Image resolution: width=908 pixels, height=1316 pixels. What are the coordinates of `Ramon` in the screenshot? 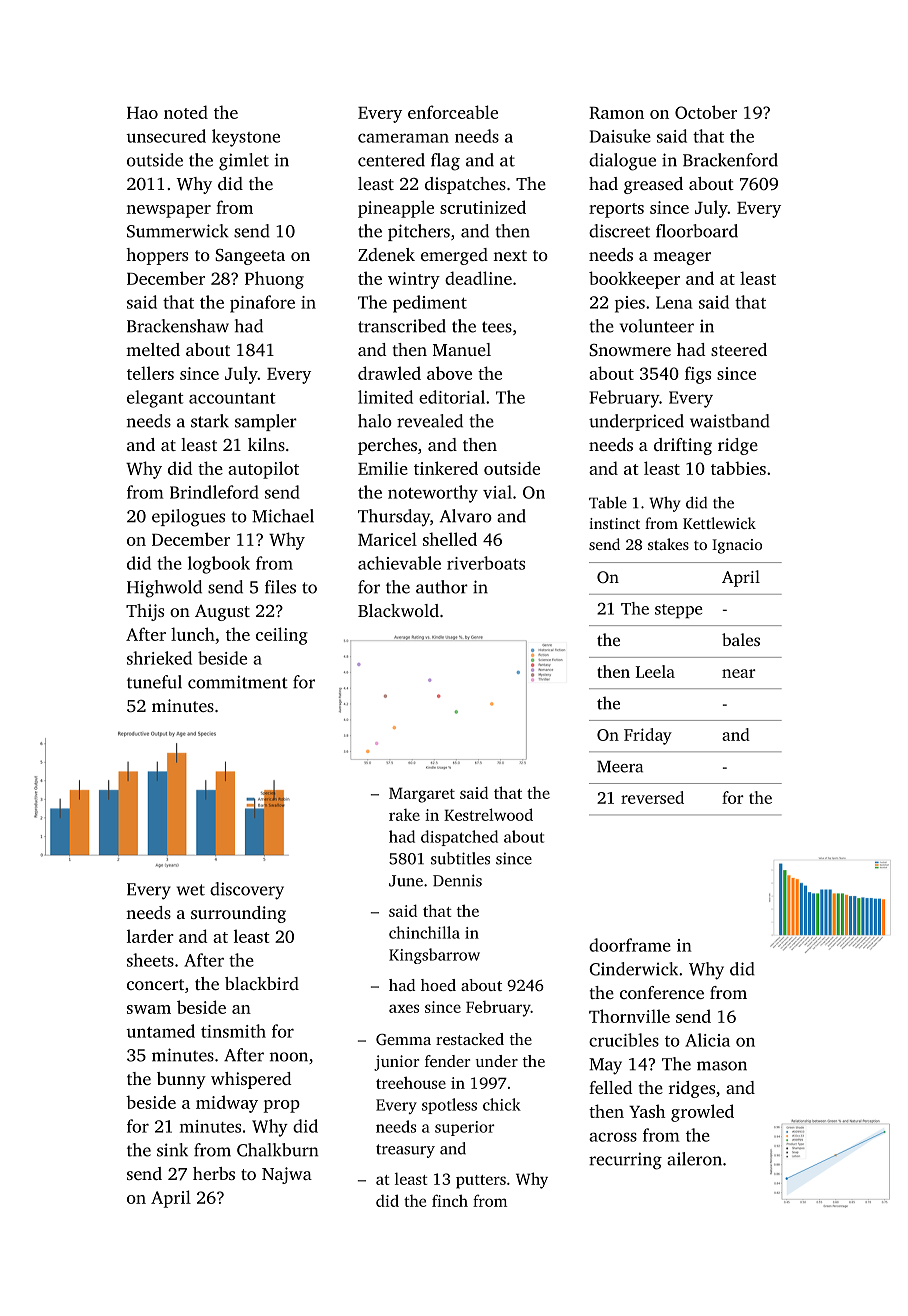 It's located at (616, 113).
